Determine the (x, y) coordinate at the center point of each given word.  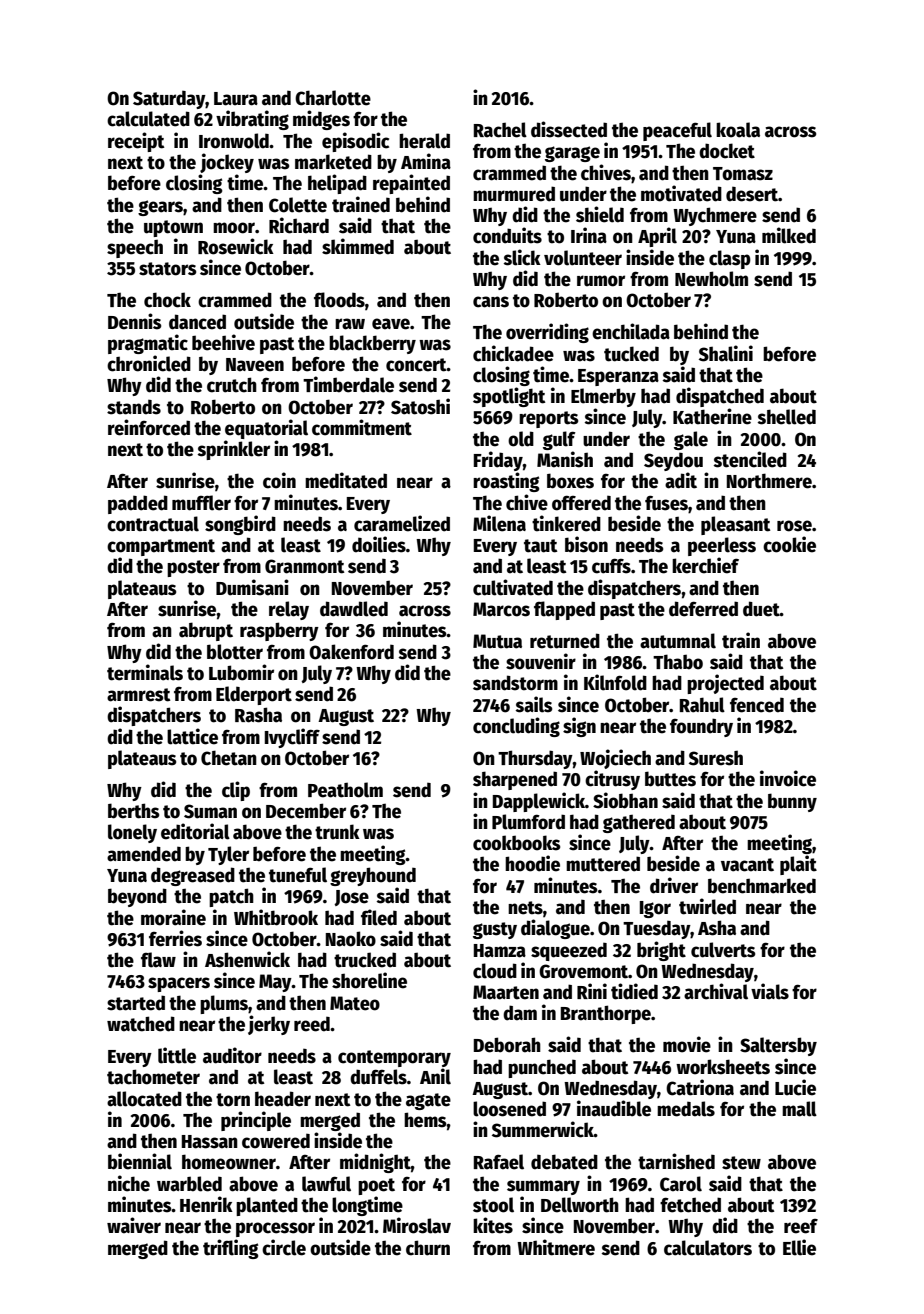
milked (789, 235)
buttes (670, 779)
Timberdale (348, 384)
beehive (223, 342)
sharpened (515, 780)
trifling (231, 1249)
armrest (138, 695)
